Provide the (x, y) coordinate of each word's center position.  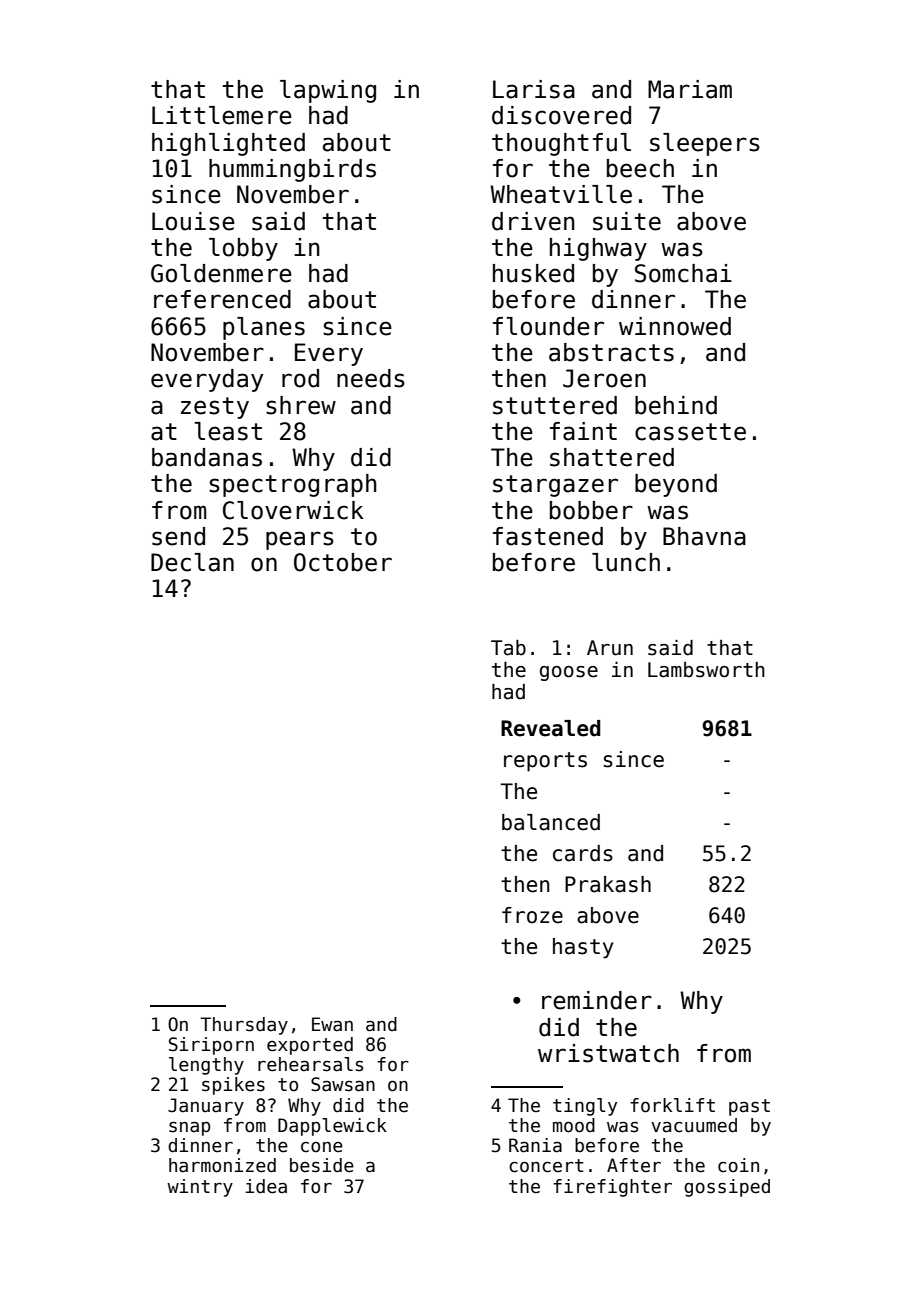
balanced (551, 822)
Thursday (244, 1026)
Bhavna (704, 536)
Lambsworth (706, 670)
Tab (508, 648)
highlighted (228, 144)
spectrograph (293, 485)
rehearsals (310, 1064)
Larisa (534, 89)
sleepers (705, 144)
